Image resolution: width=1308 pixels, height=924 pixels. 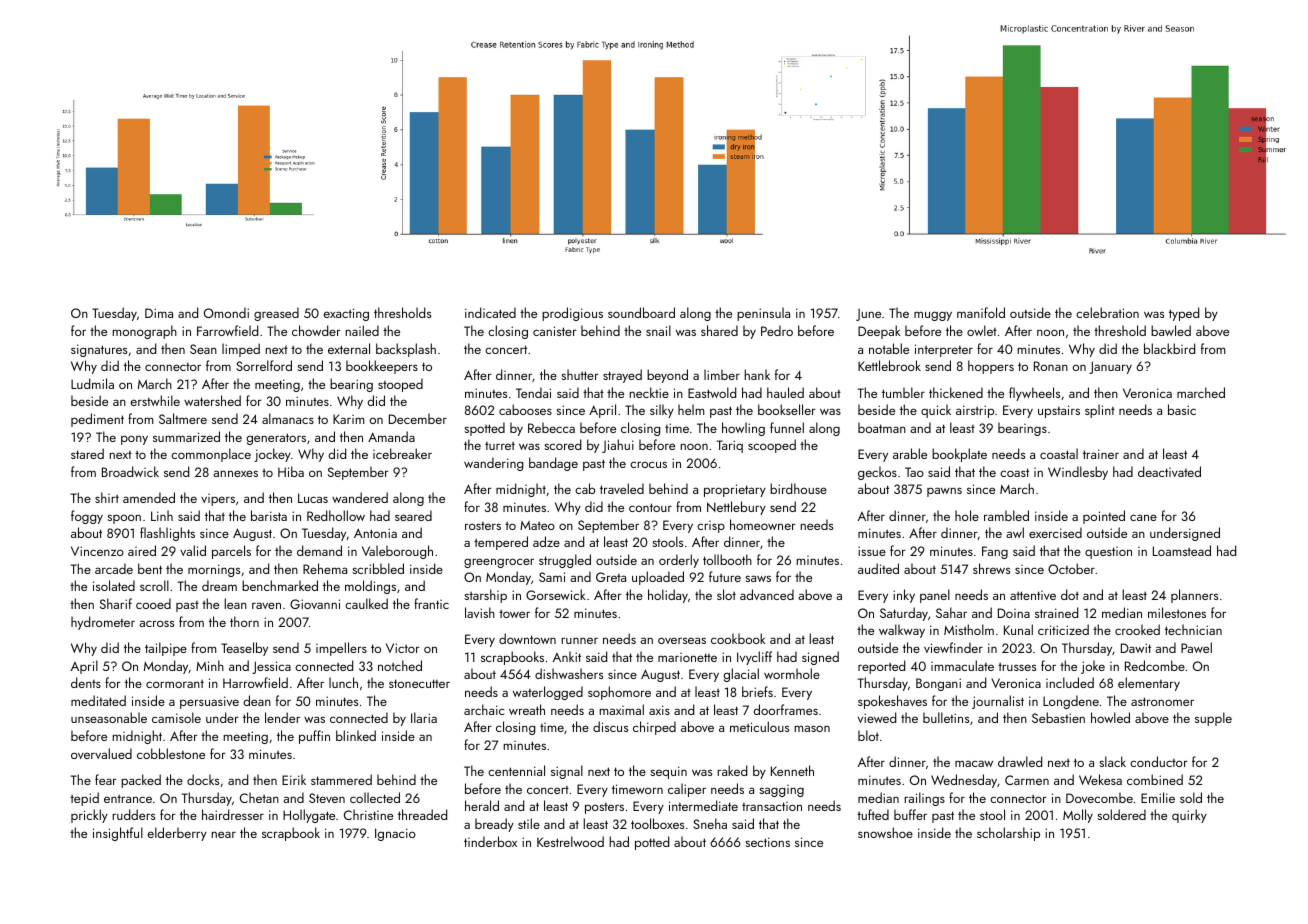 What do you see at coordinates (991, 367) in the screenshot?
I see `hoppers` at bounding box center [991, 367].
